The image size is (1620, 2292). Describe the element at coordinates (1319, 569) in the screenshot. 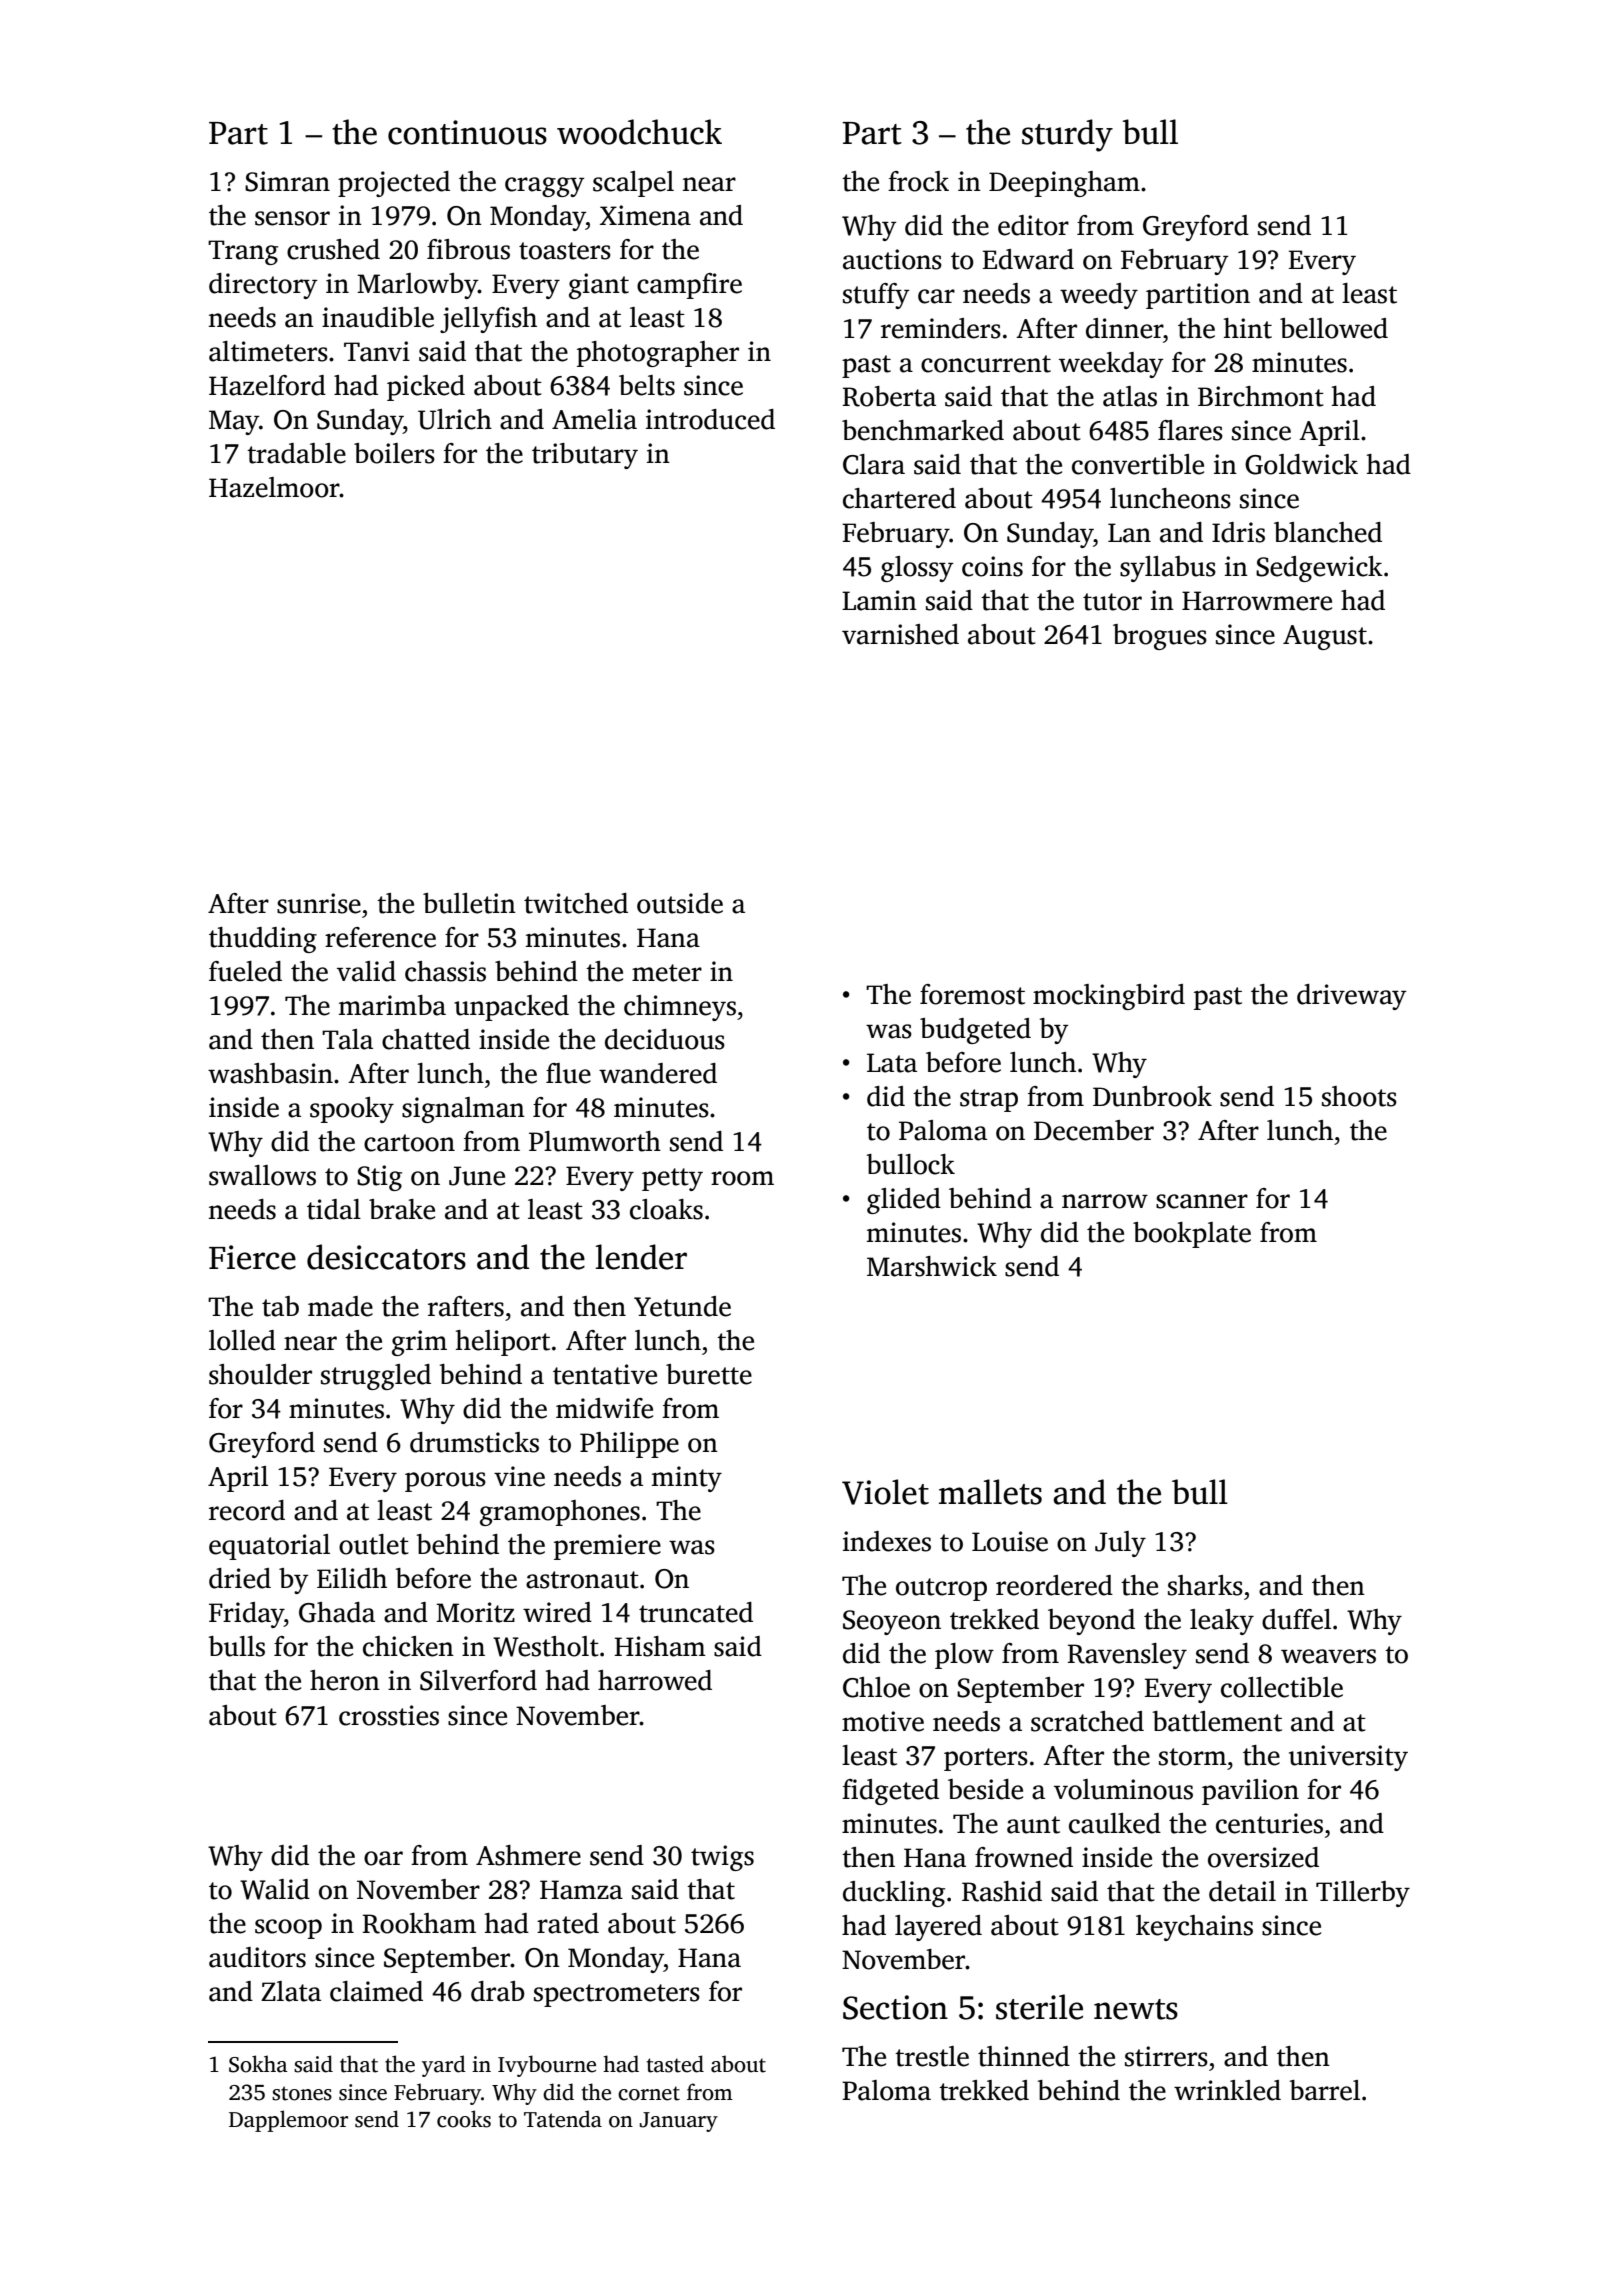

I see `Sedgewick` at that location.
